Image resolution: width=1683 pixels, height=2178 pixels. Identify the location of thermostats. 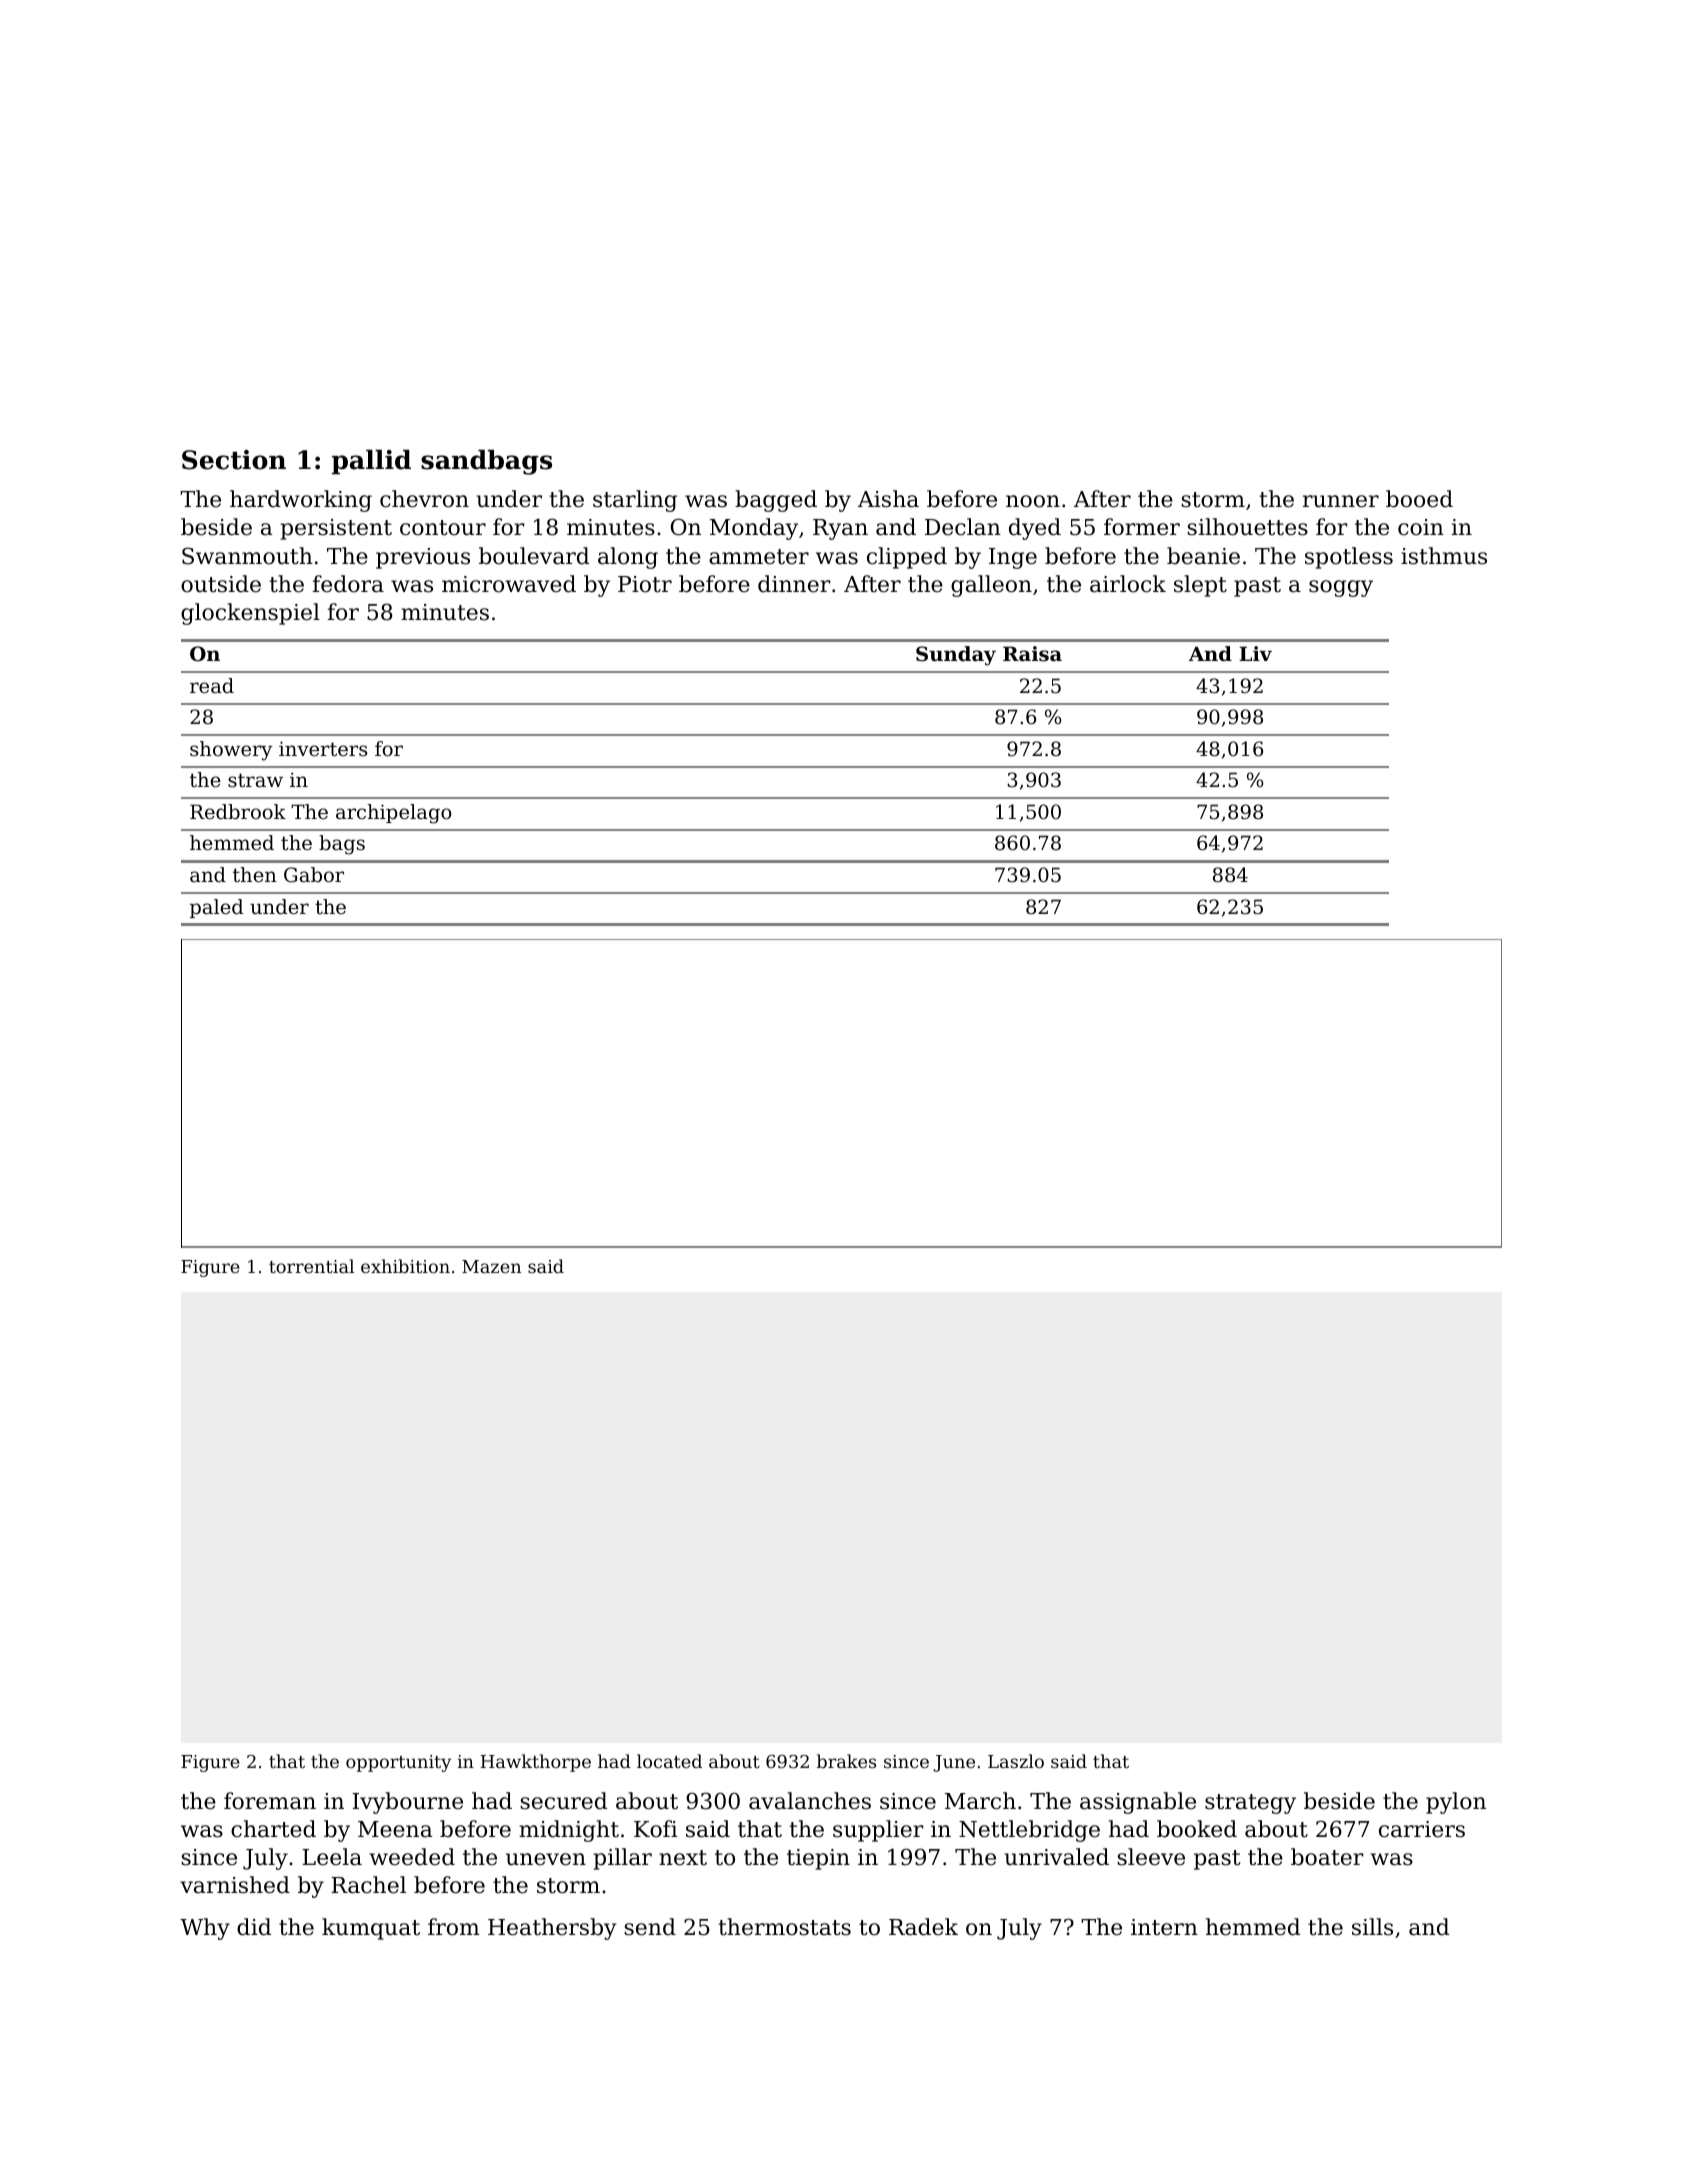
(784, 1927).
